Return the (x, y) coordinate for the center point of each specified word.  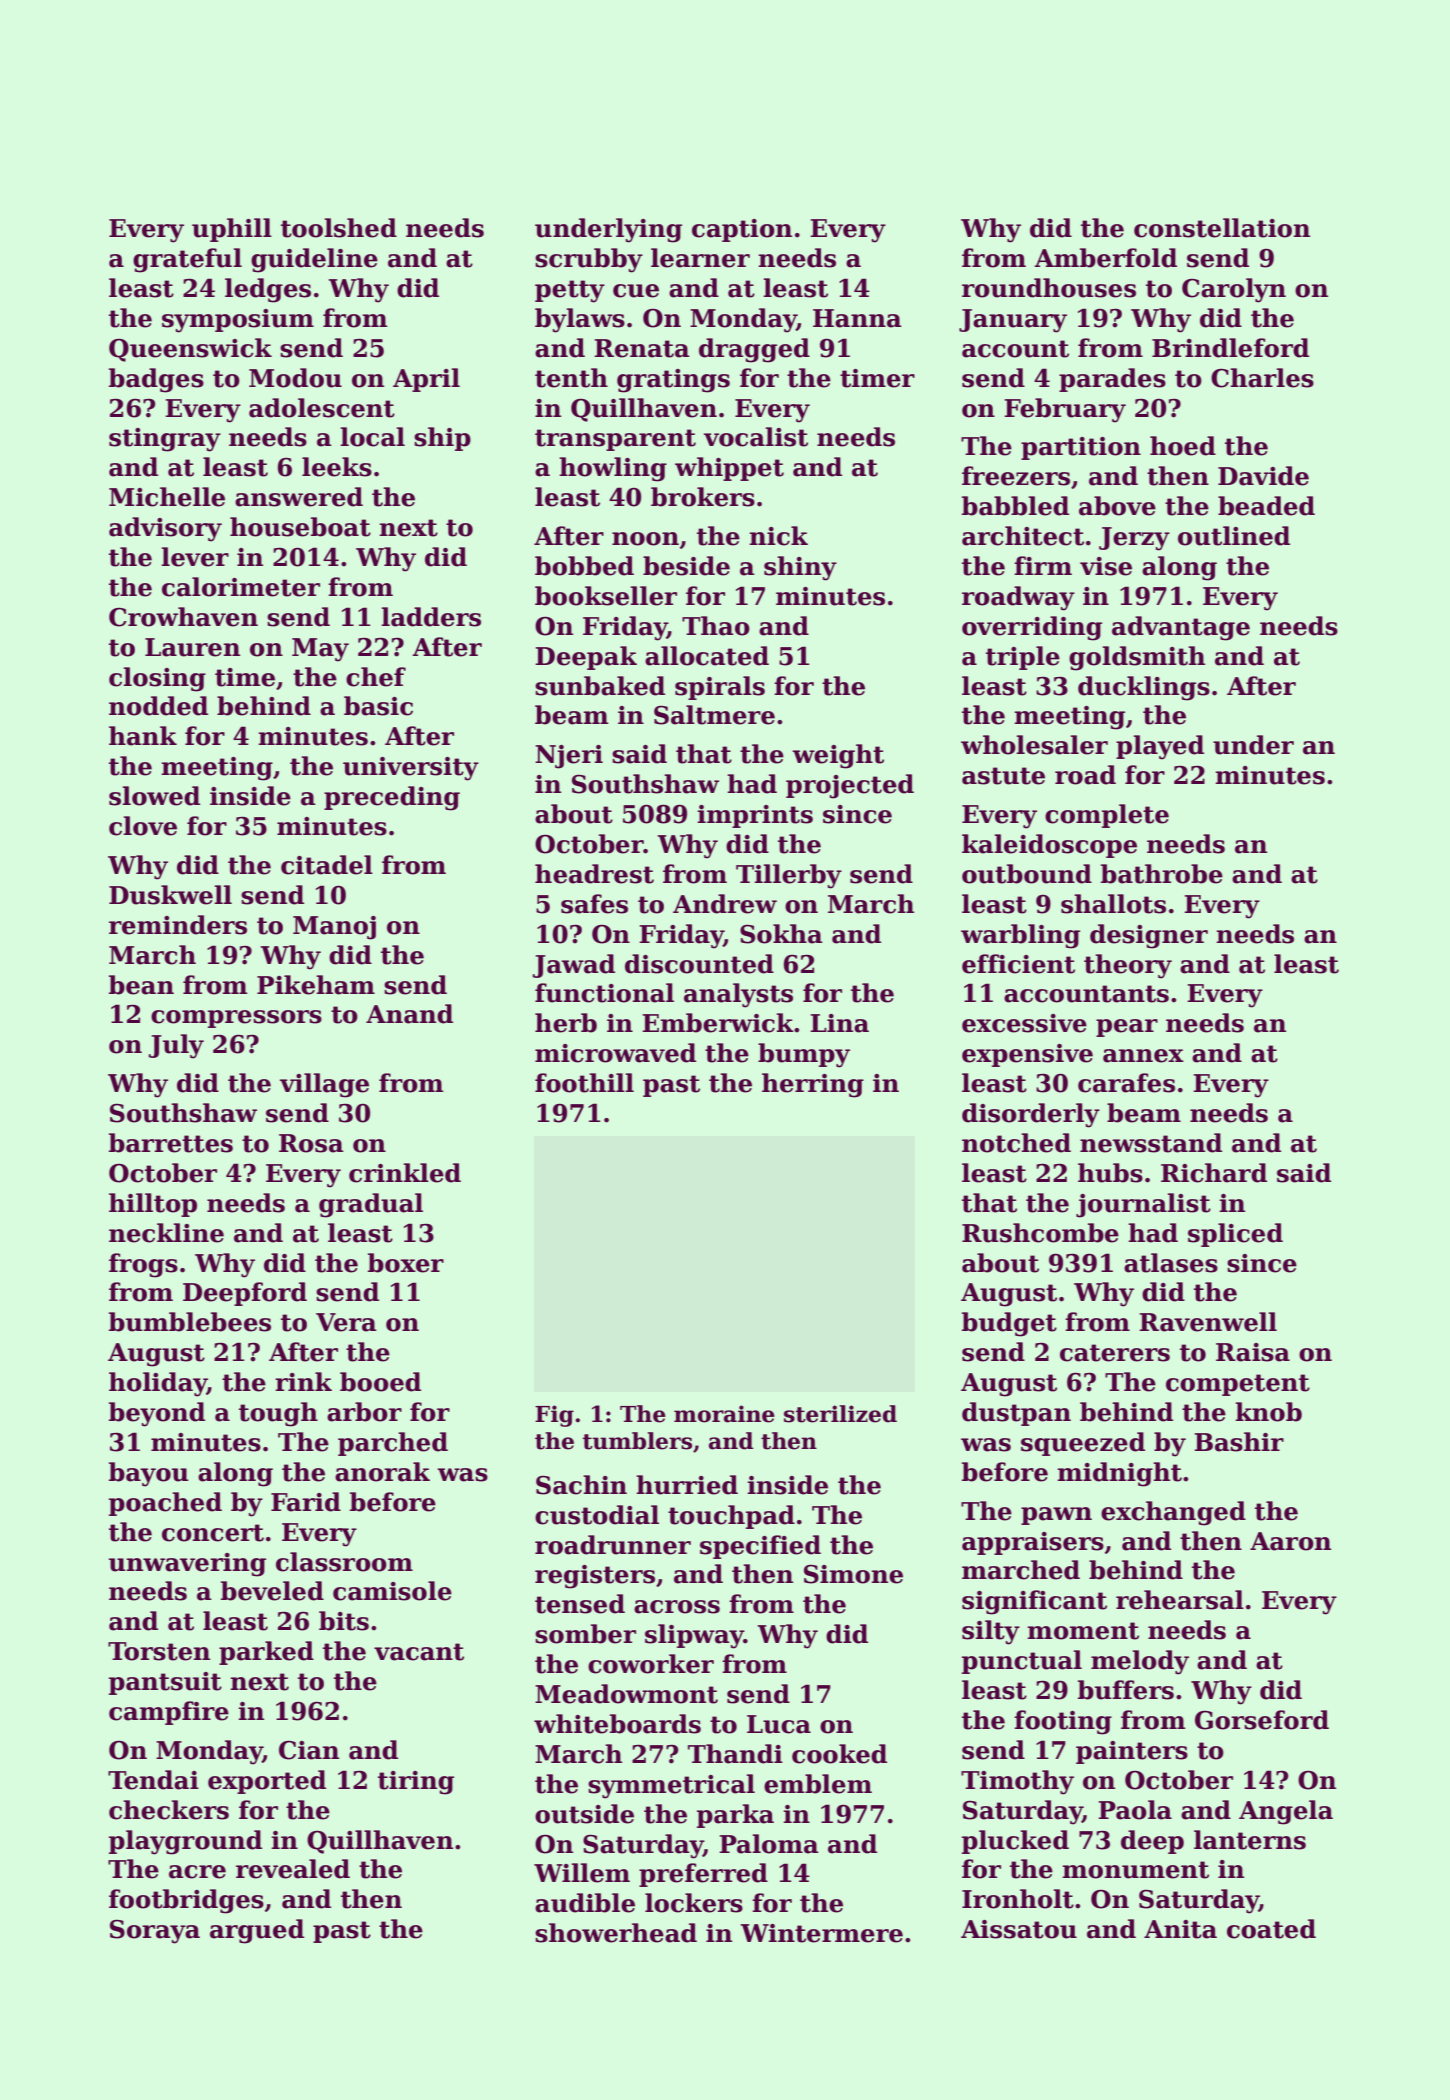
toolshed (339, 228)
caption (742, 230)
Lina (839, 1023)
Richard (1214, 1173)
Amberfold (1105, 258)
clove (143, 826)
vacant (419, 1652)
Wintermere (821, 1933)
